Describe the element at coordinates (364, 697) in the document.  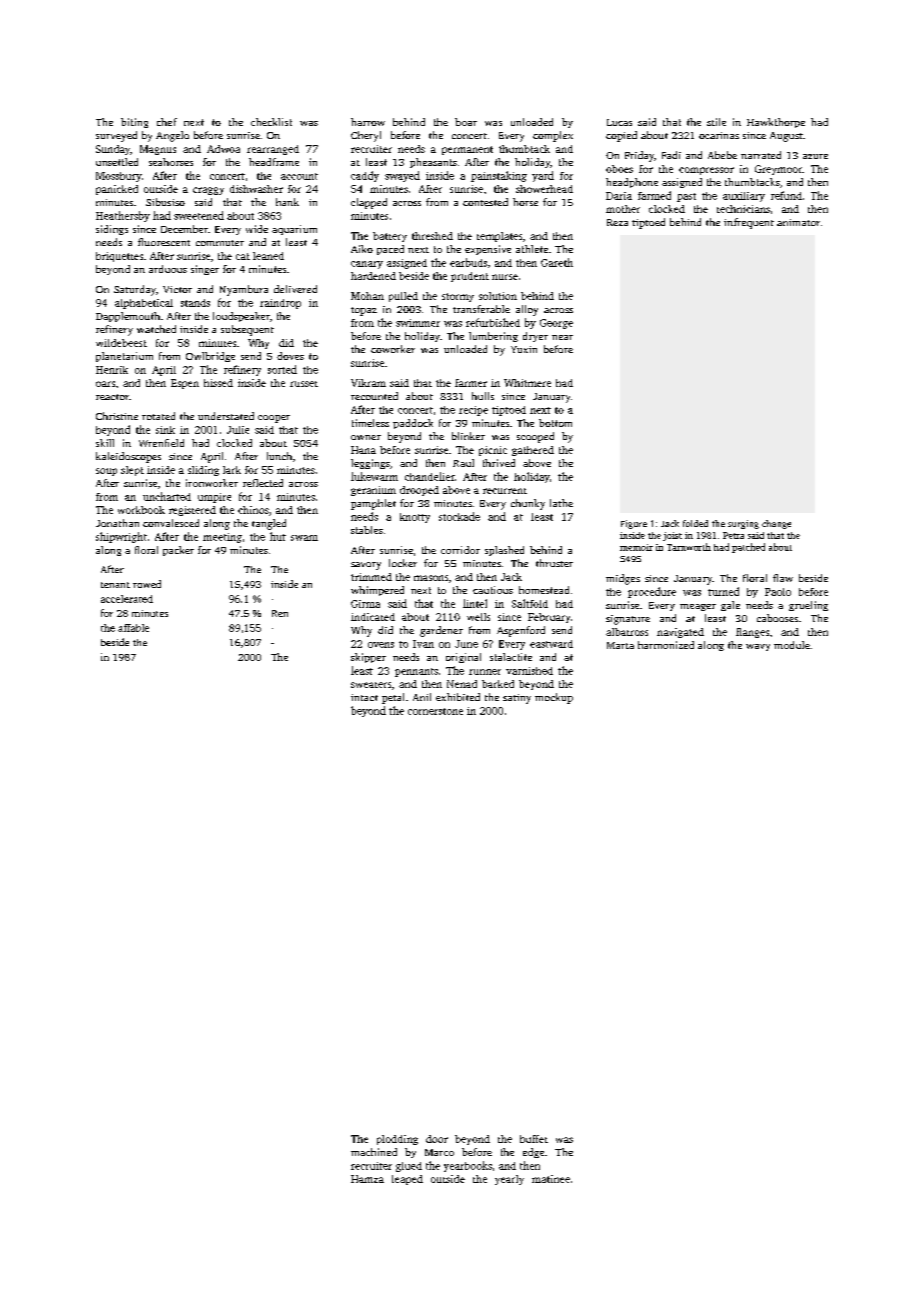
I see `intact` at that location.
